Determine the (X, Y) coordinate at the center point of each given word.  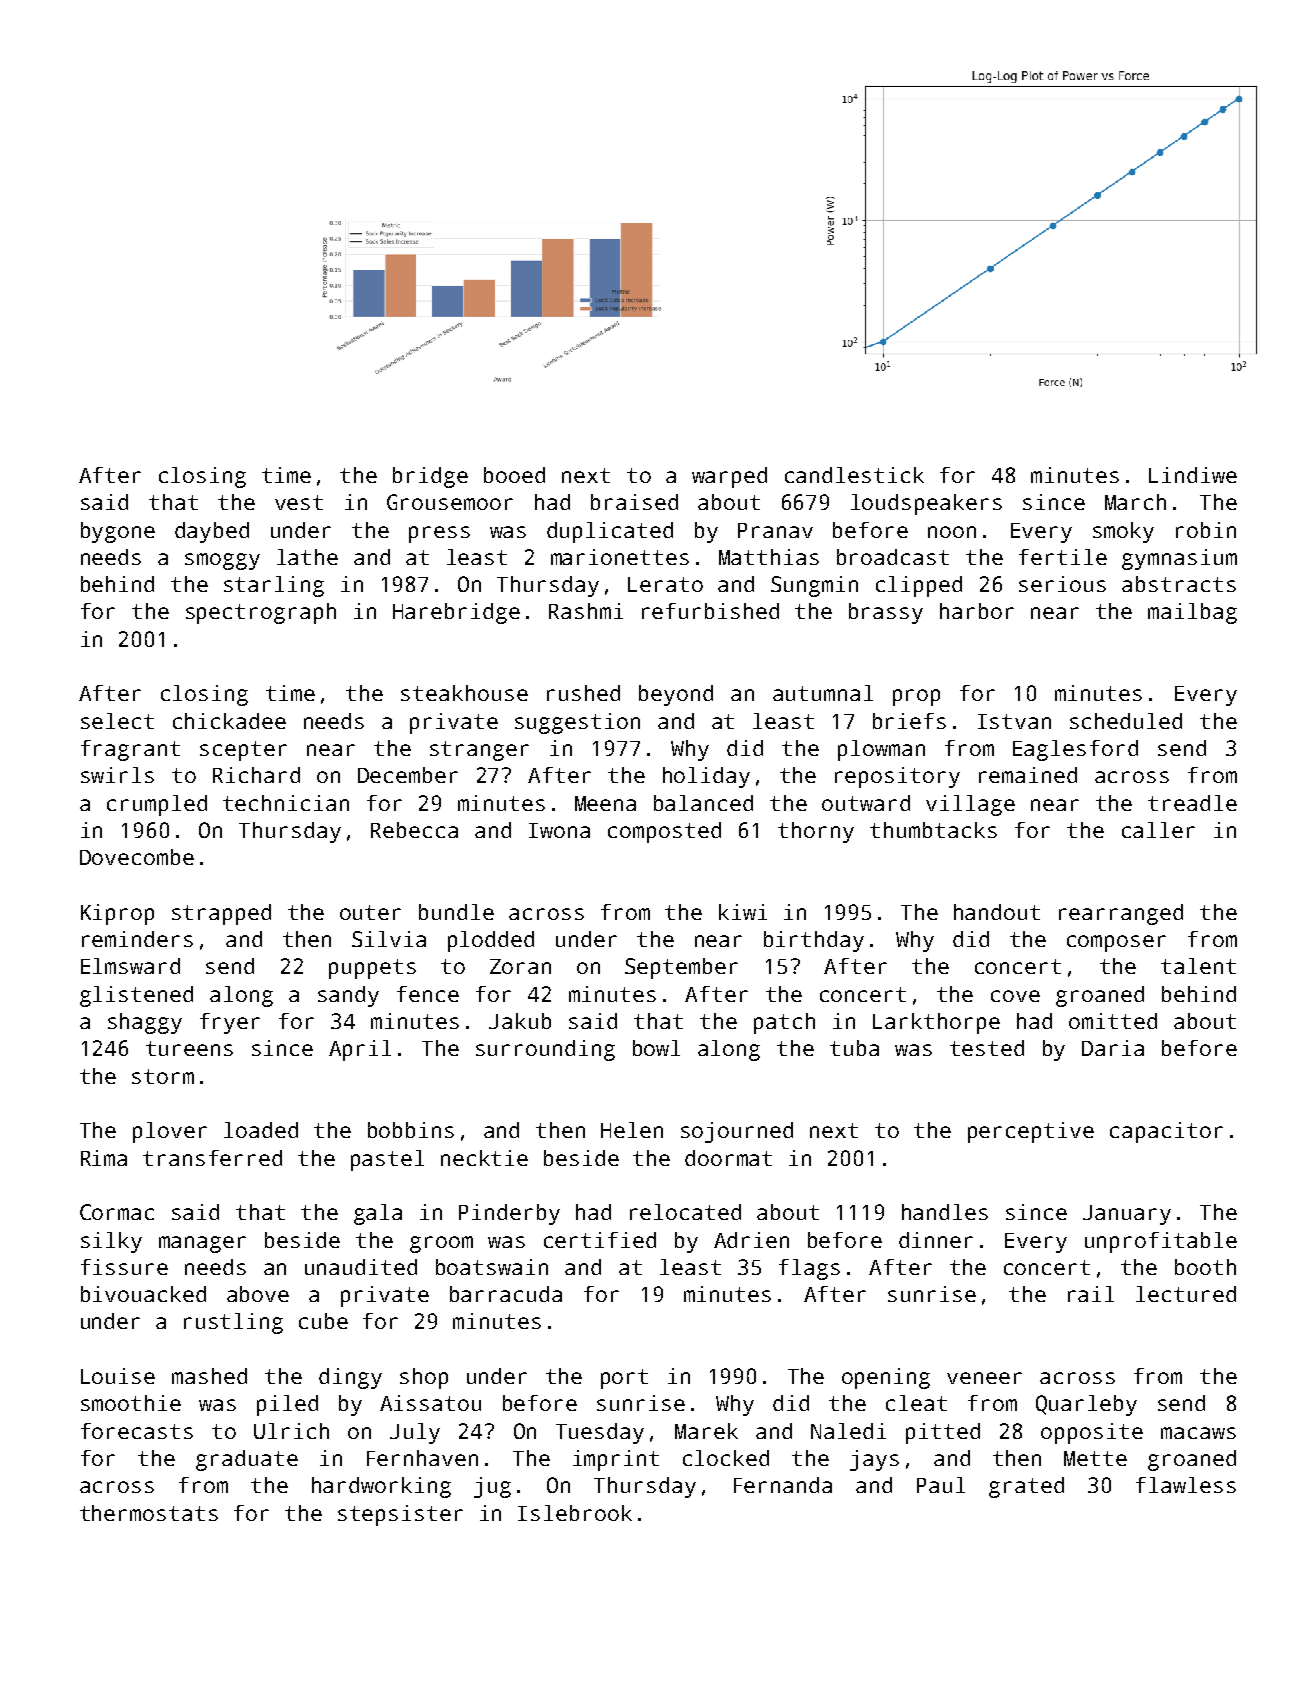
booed (514, 475)
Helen (632, 1130)
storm (163, 1076)
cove (1015, 996)
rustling (233, 1323)
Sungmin (814, 586)
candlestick (854, 475)
